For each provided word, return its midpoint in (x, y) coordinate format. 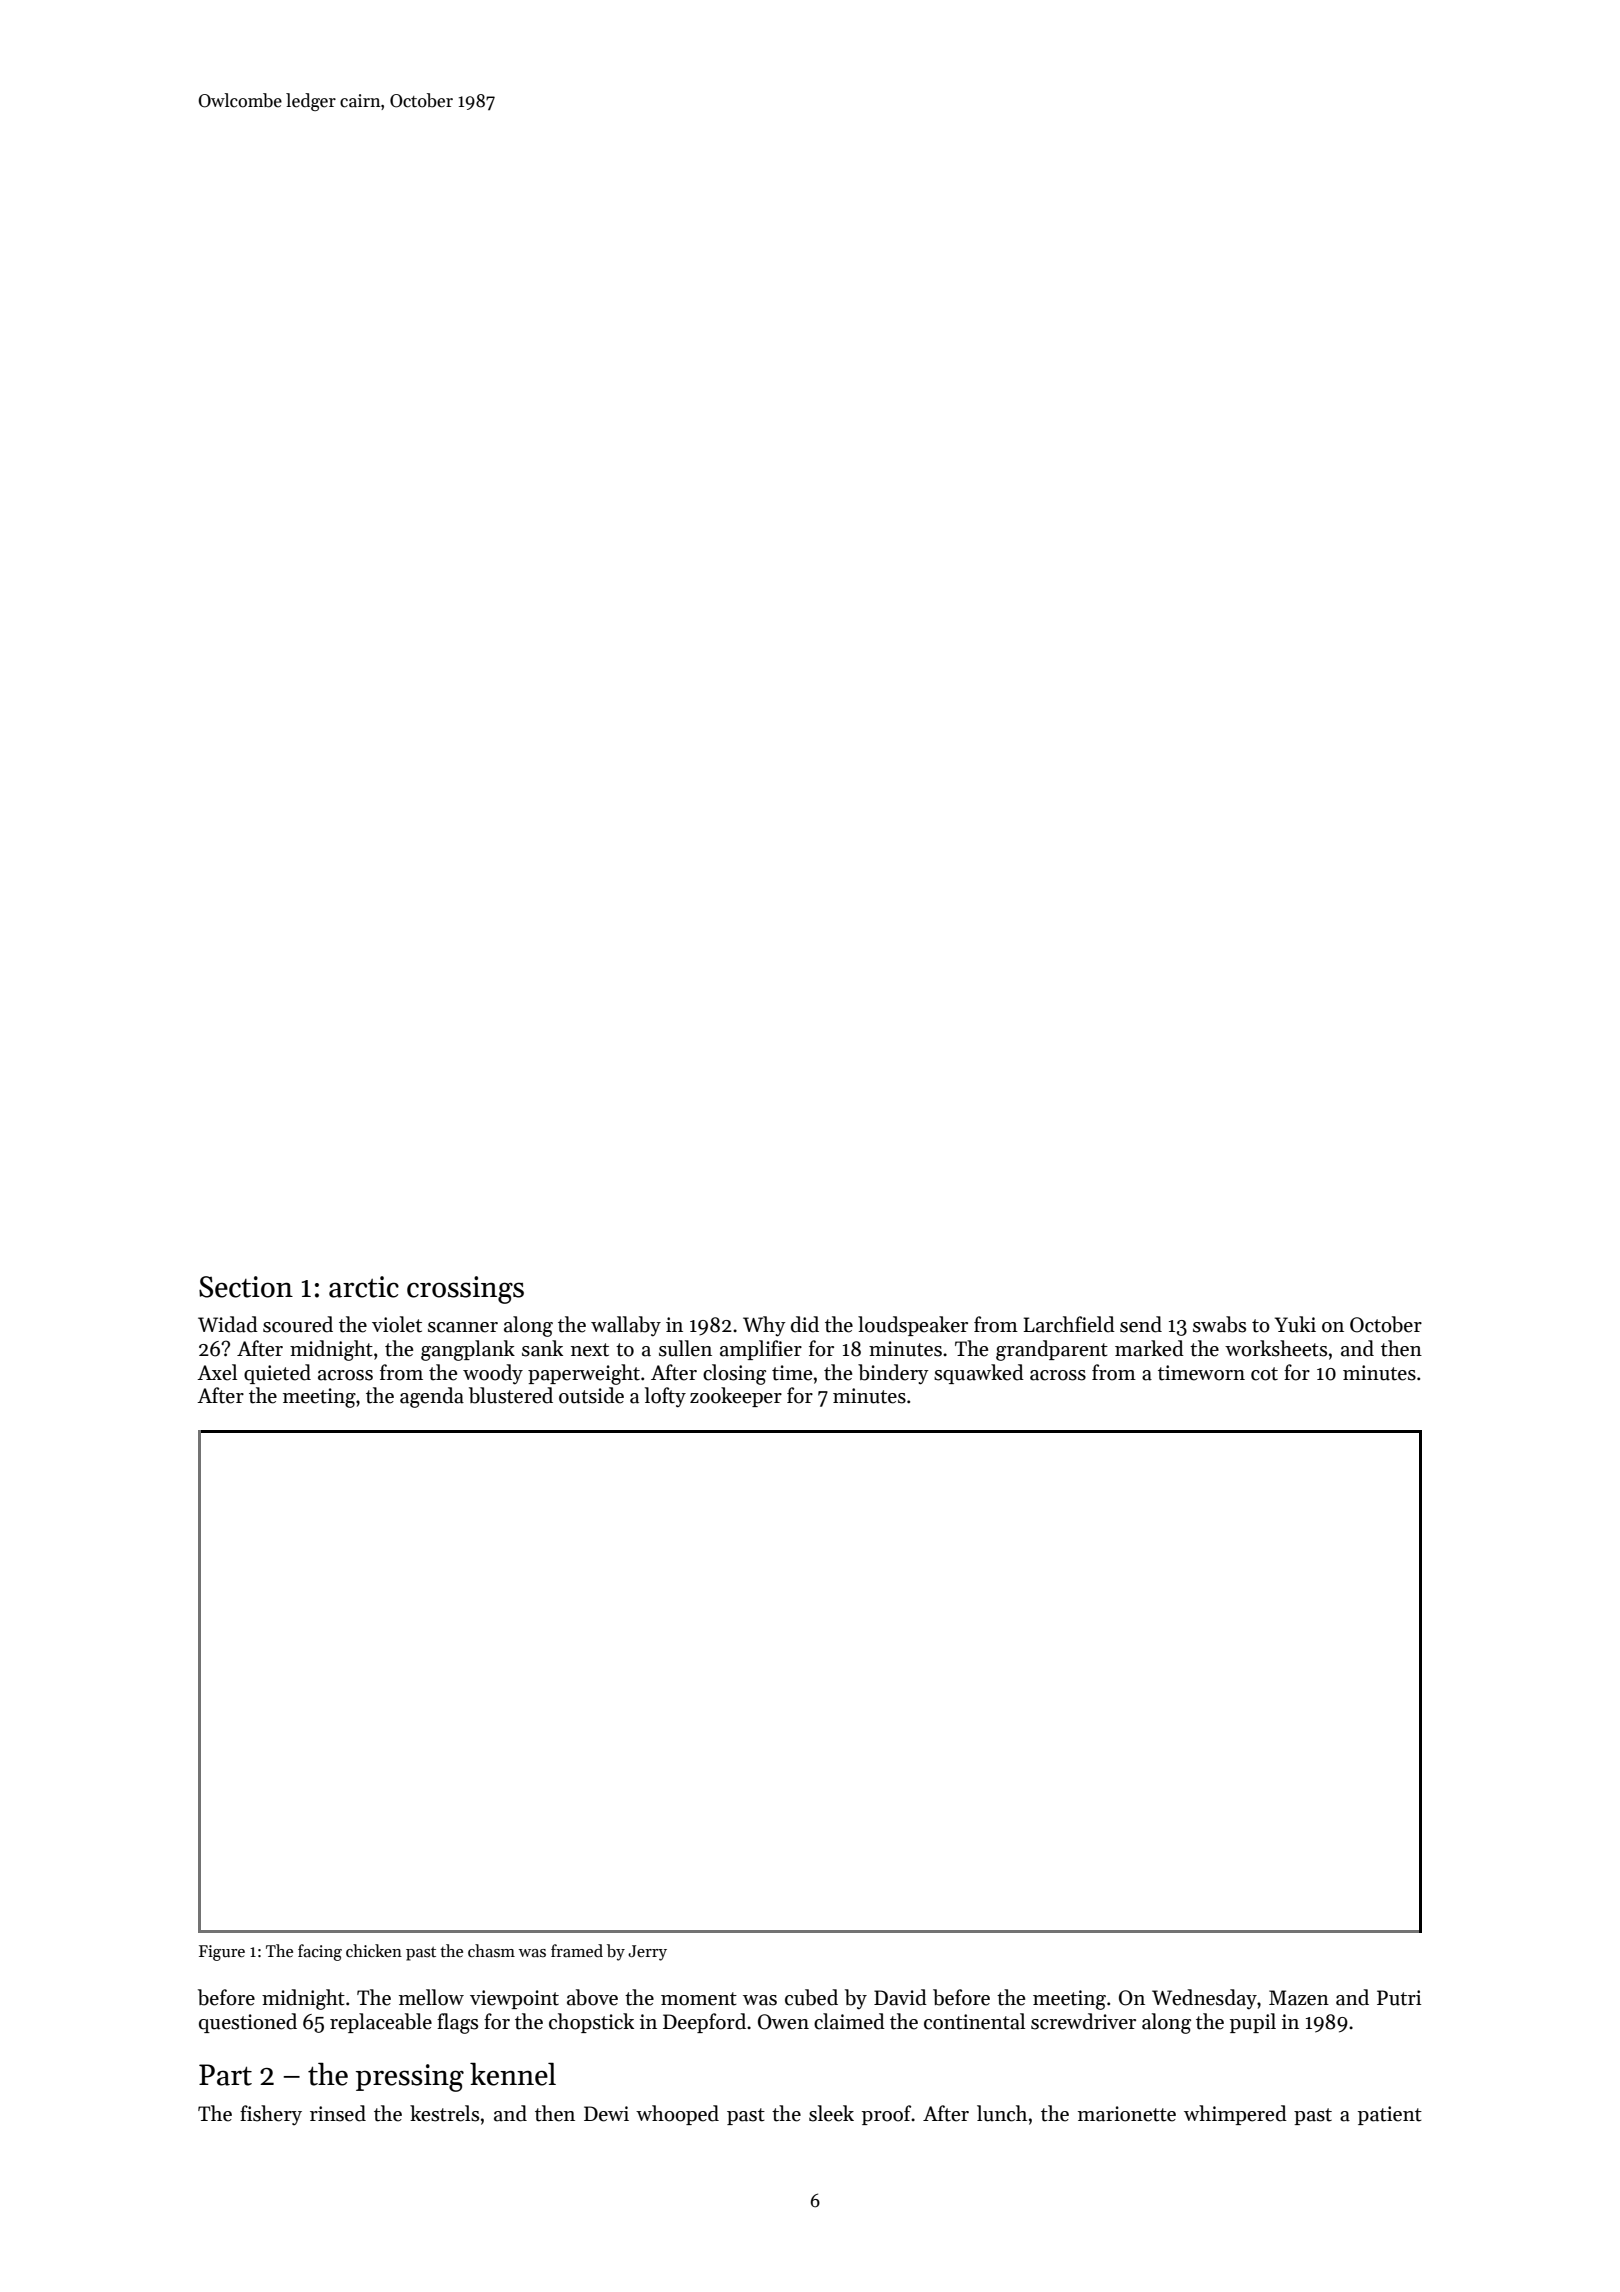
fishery (271, 2115)
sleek (831, 2113)
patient (1390, 2115)
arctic (364, 1287)
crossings (465, 1290)
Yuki (1295, 1324)
